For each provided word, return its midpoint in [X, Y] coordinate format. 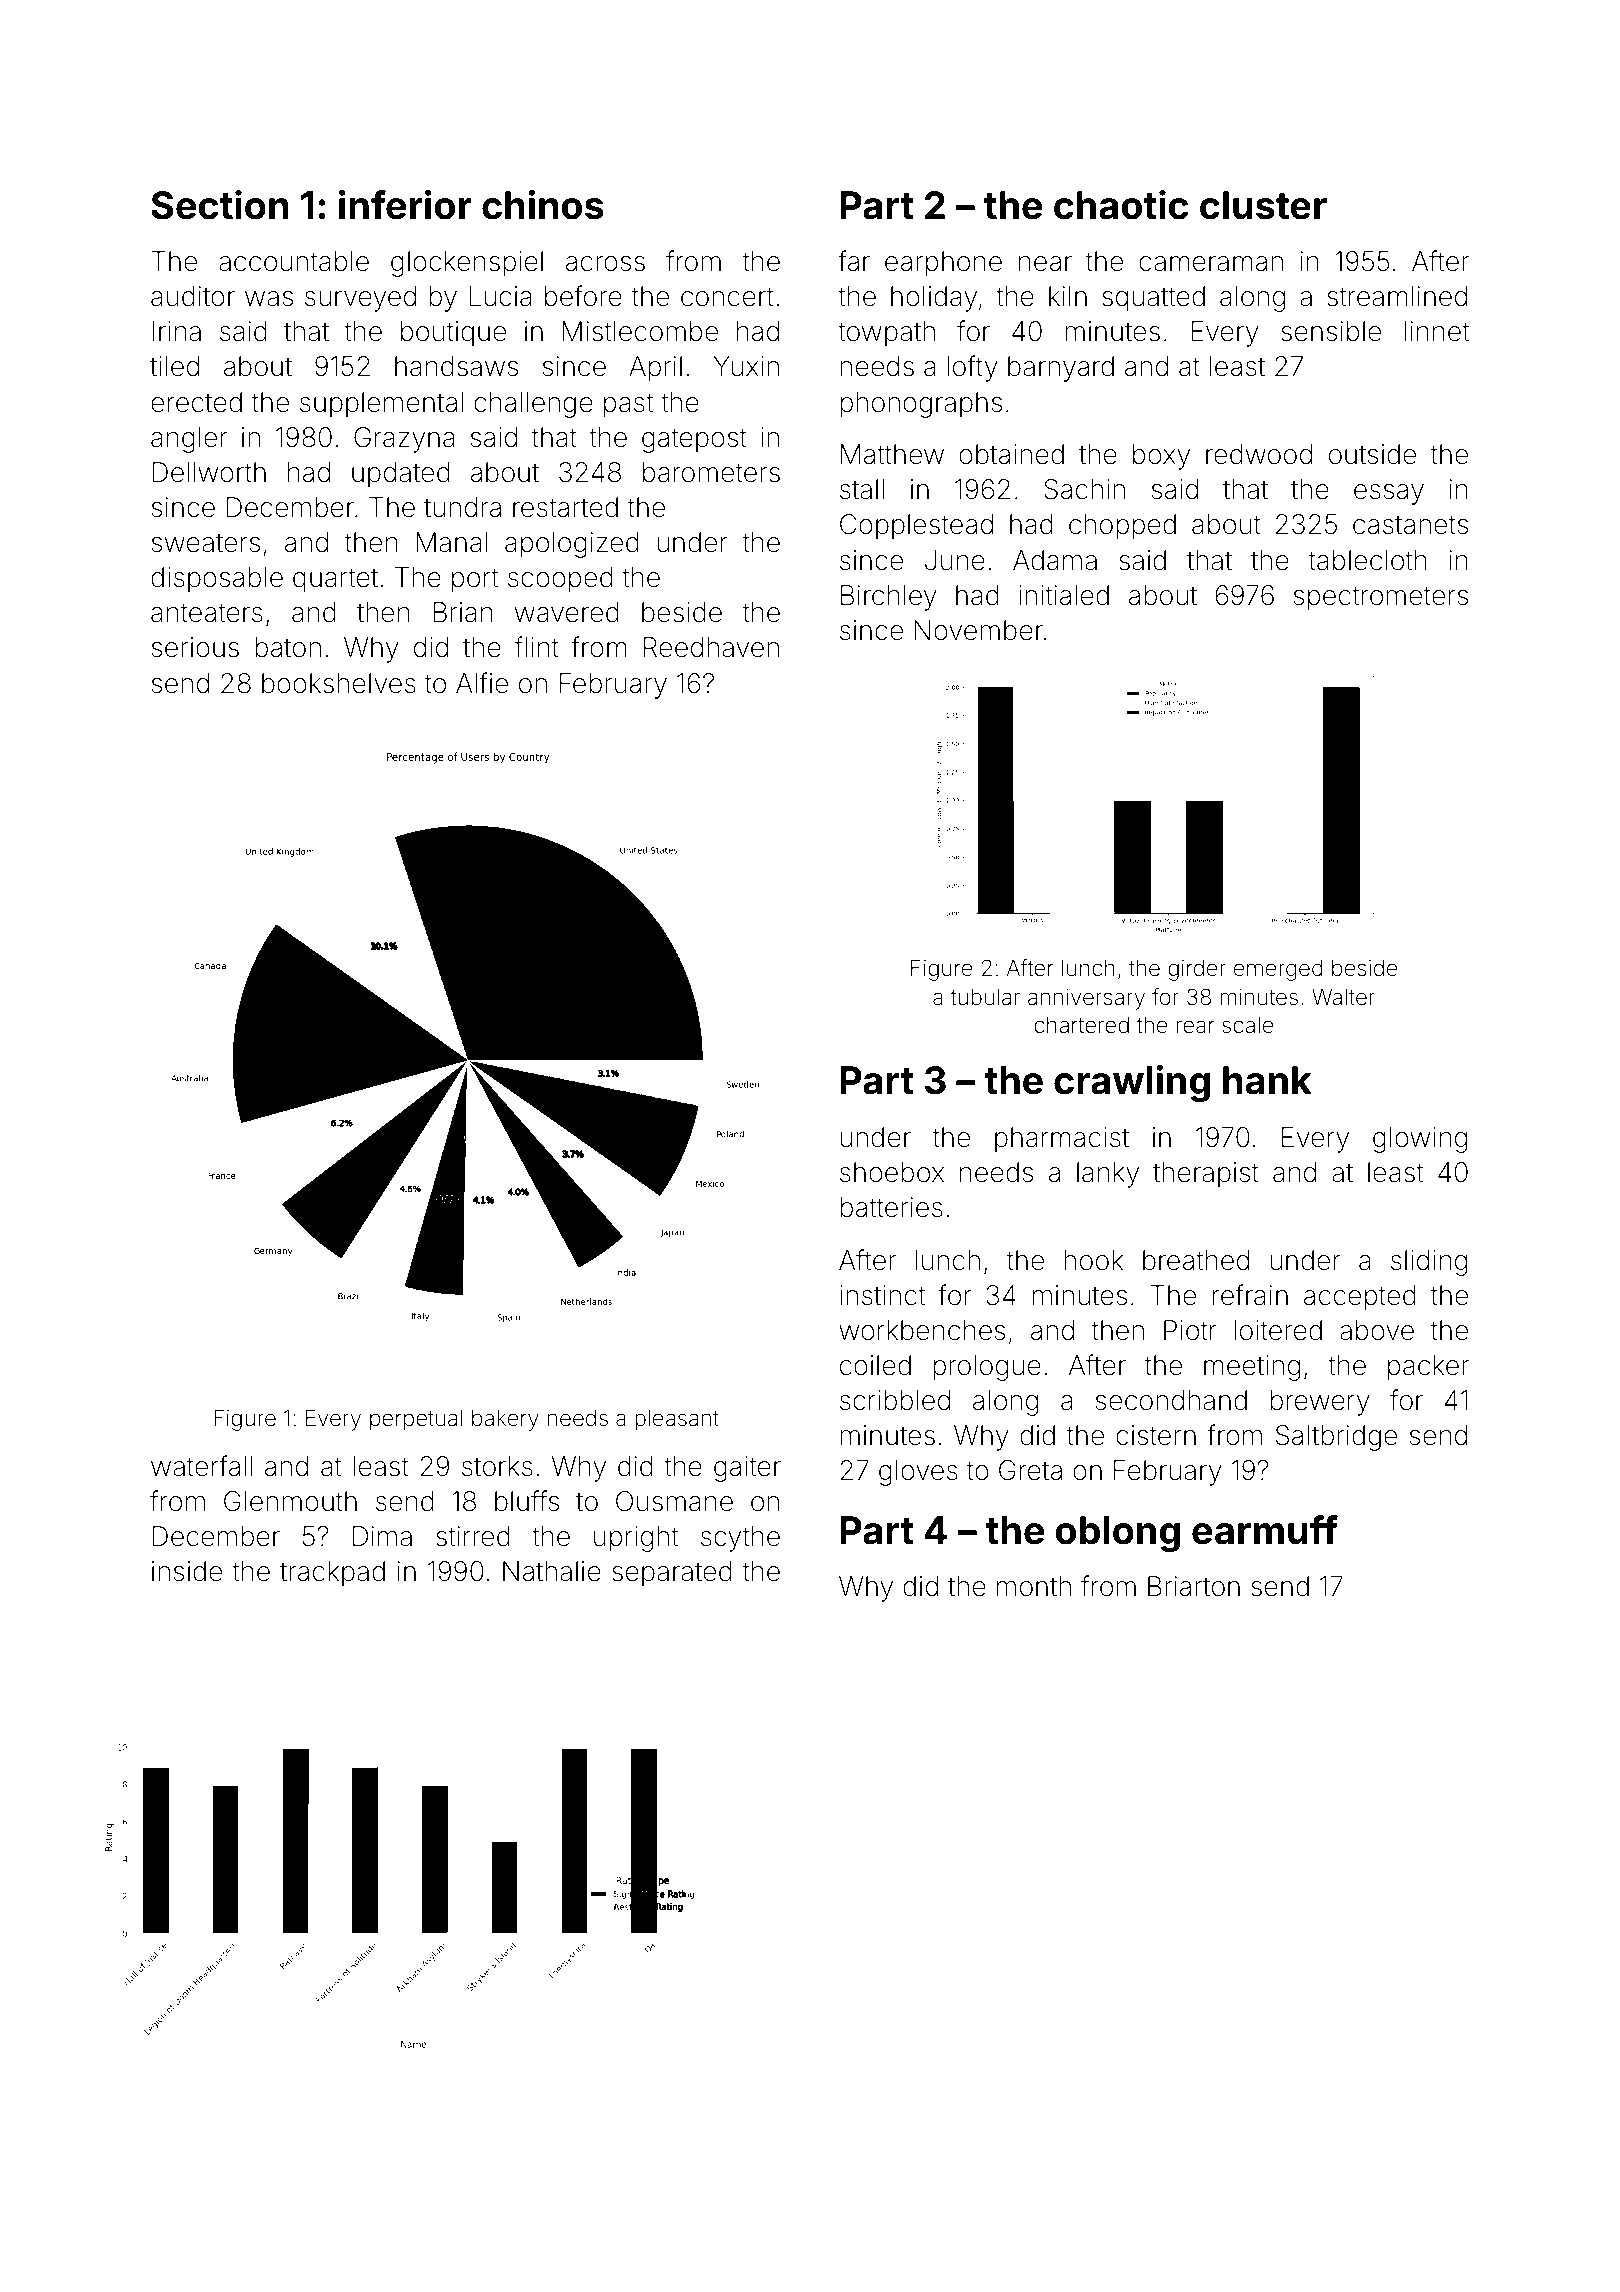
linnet [1436, 331]
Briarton [1194, 1586]
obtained [1011, 454]
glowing [1420, 1140]
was [269, 299]
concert [727, 297]
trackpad [332, 1574]
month [1034, 1586]
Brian [463, 612]
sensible [1331, 331]
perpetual [416, 1420]
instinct [882, 1295]
